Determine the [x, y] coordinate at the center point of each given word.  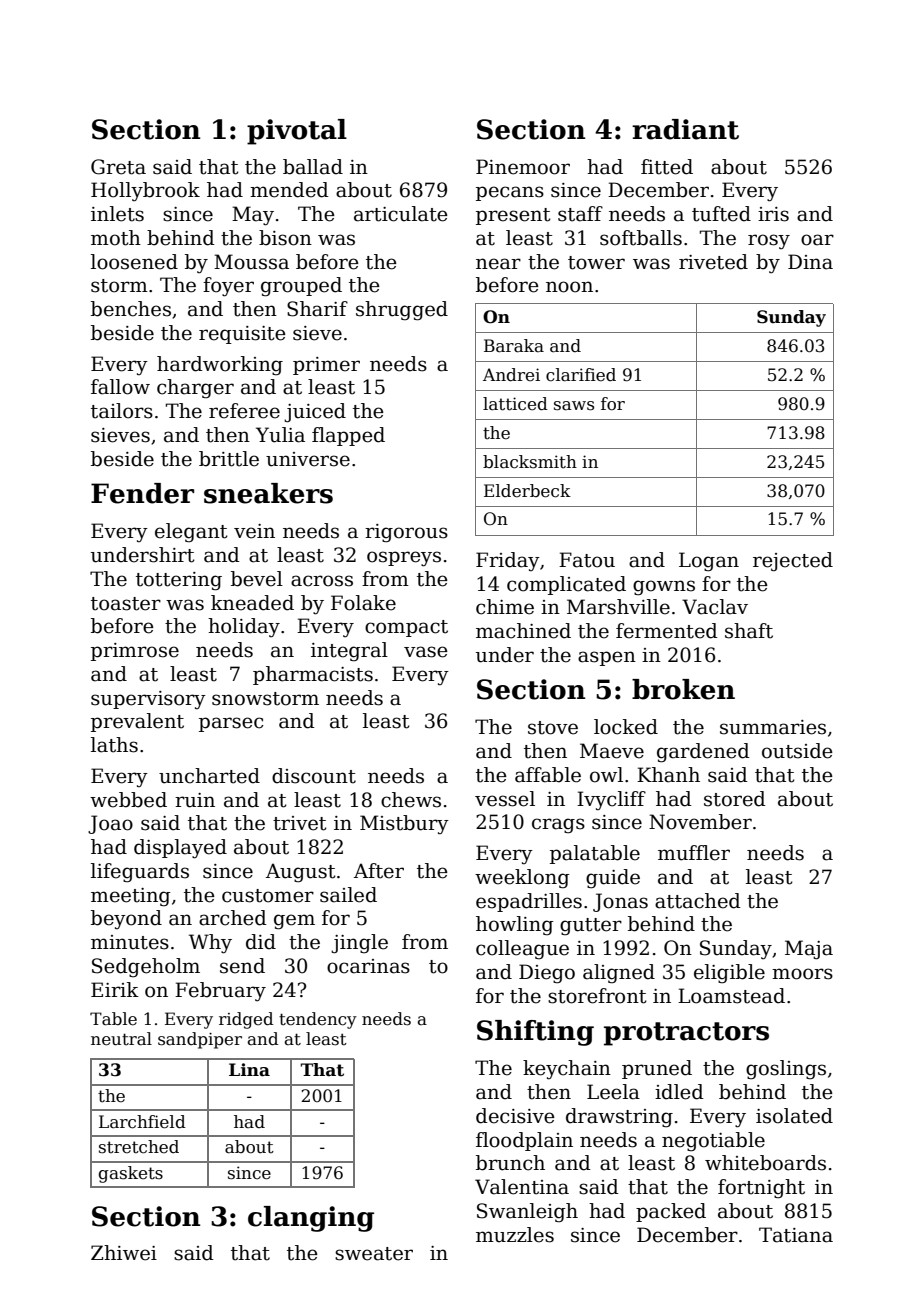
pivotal [297, 132]
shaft [749, 631]
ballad [313, 167]
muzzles [515, 1235]
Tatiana [796, 1235]
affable [548, 775]
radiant [685, 129]
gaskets [131, 1174]
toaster [126, 604]
